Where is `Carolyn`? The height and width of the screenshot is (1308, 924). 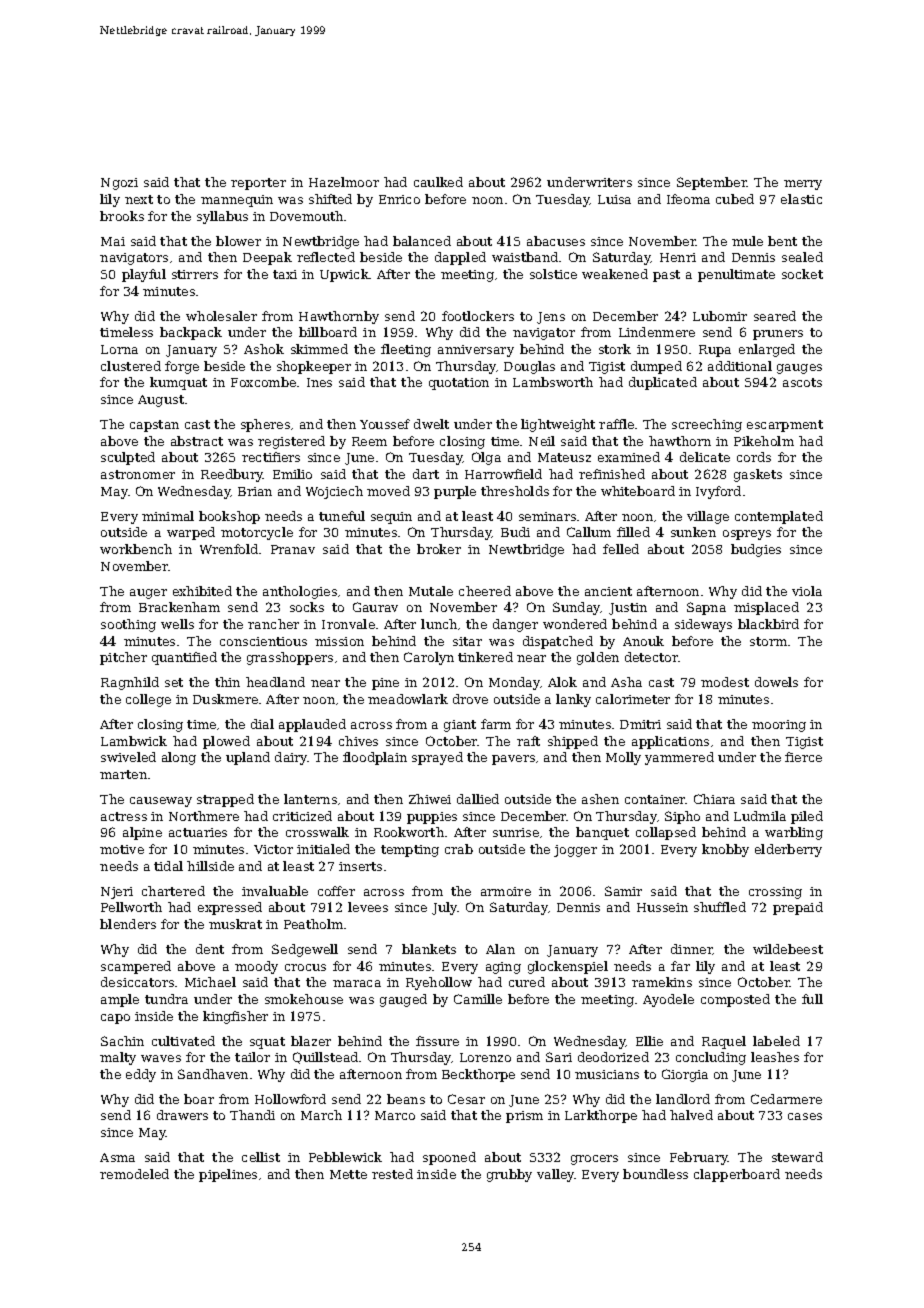
Carolyn is located at coordinates (429, 658).
